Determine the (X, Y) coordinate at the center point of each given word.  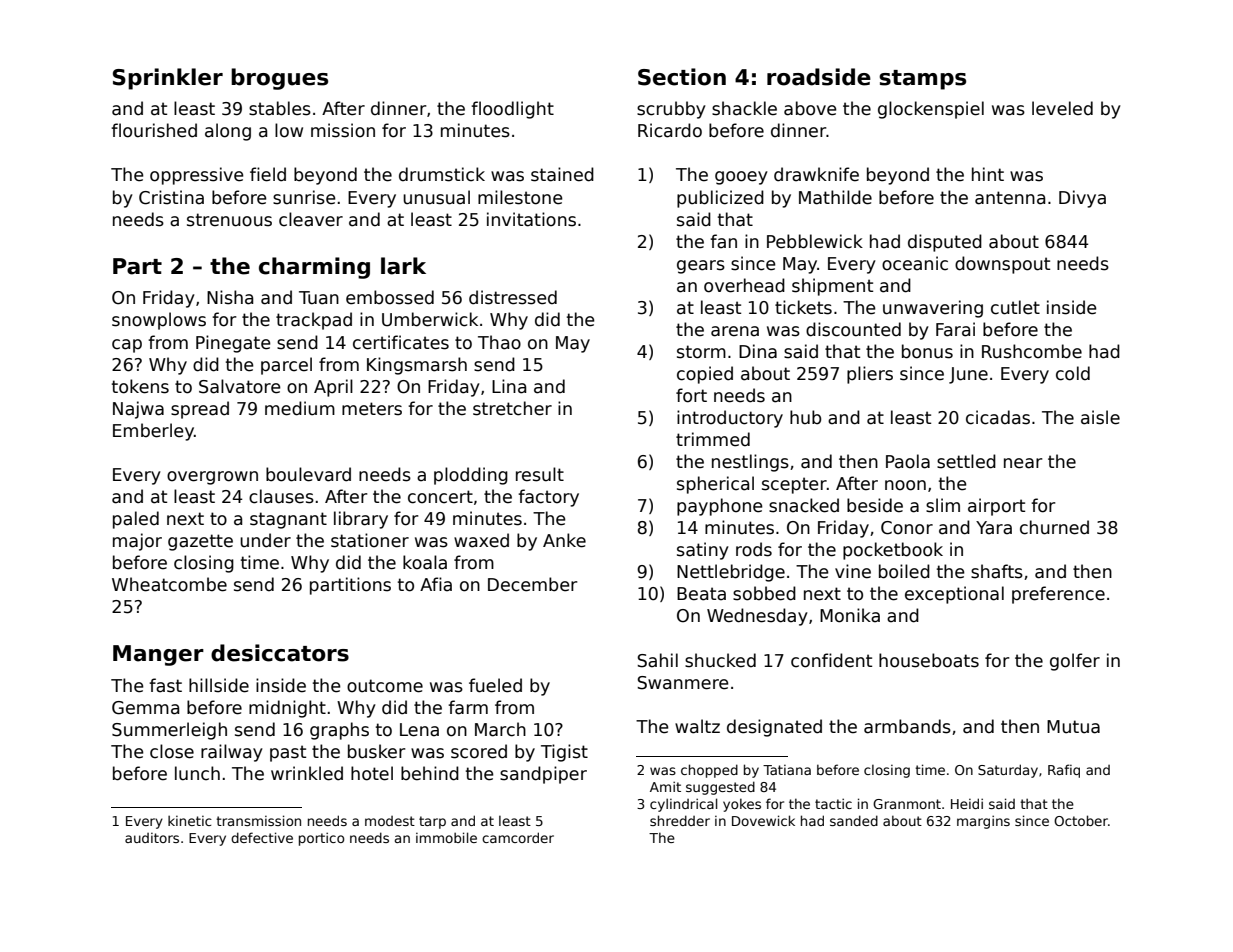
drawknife (816, 174)
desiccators (280, 653)
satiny (703, 551)
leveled (1062, 108)
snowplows (159, 321)
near (1023, 463)
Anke (564, 540)
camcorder (518, 837)
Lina (509, 386)
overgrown (212, 478)
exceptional (954, 595)
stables (280, 108)
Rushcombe (1032, 351)
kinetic (190, 820)
